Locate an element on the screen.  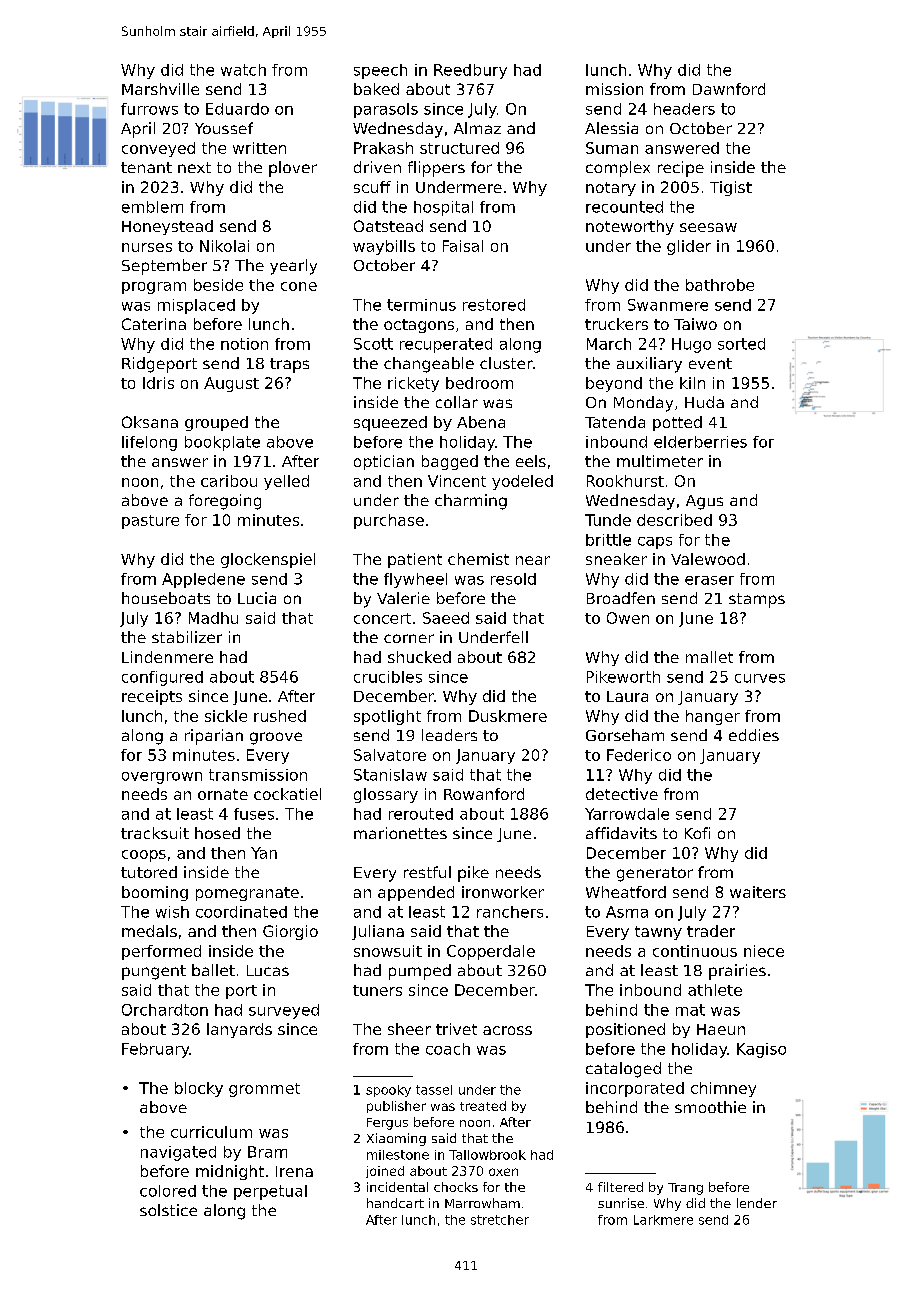
watch is located at coordinates (243, 70).
